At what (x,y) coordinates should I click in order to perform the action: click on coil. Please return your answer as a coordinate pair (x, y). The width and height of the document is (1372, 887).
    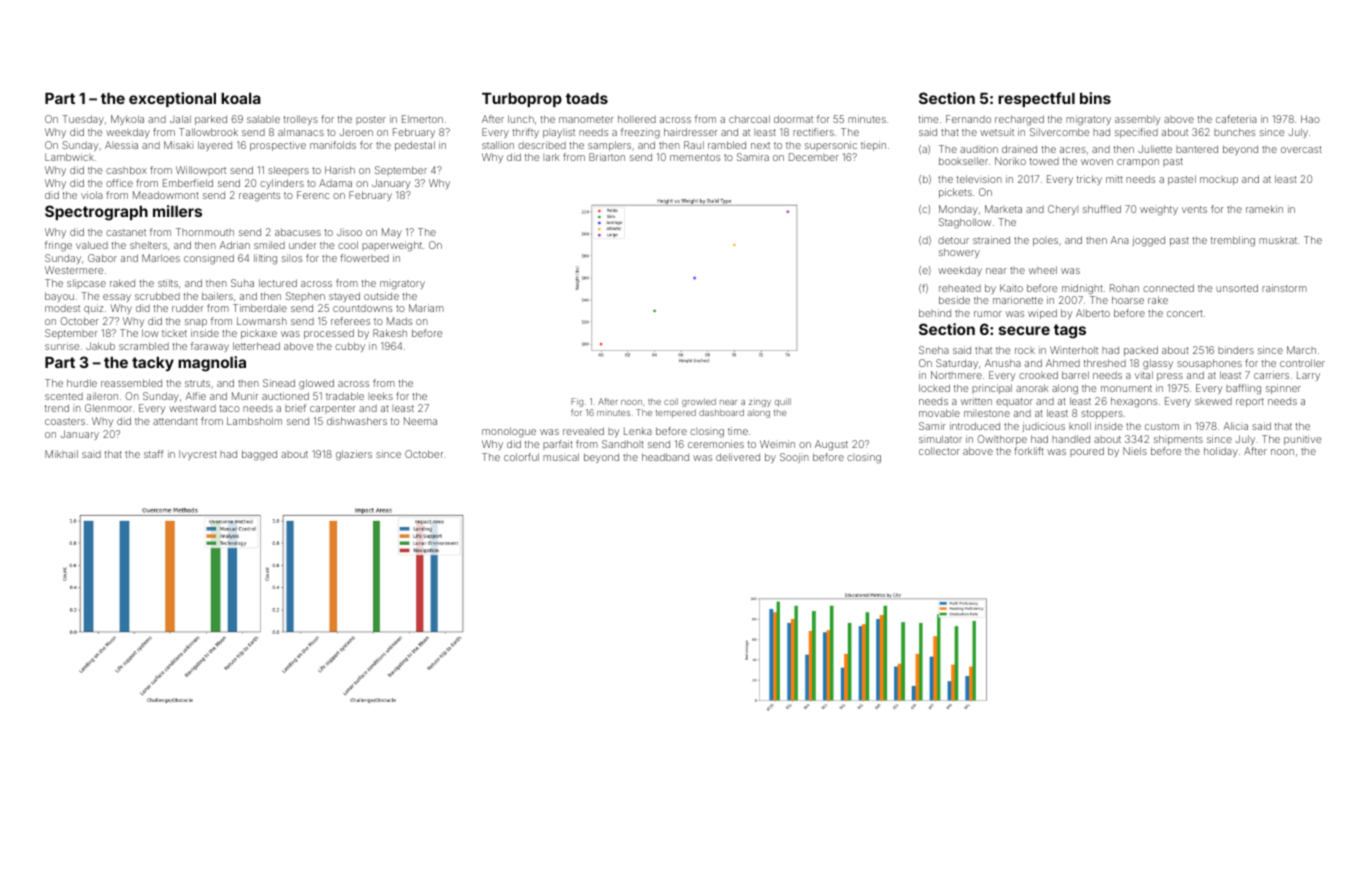
    Looking at the image, I should click on (671, 401).
